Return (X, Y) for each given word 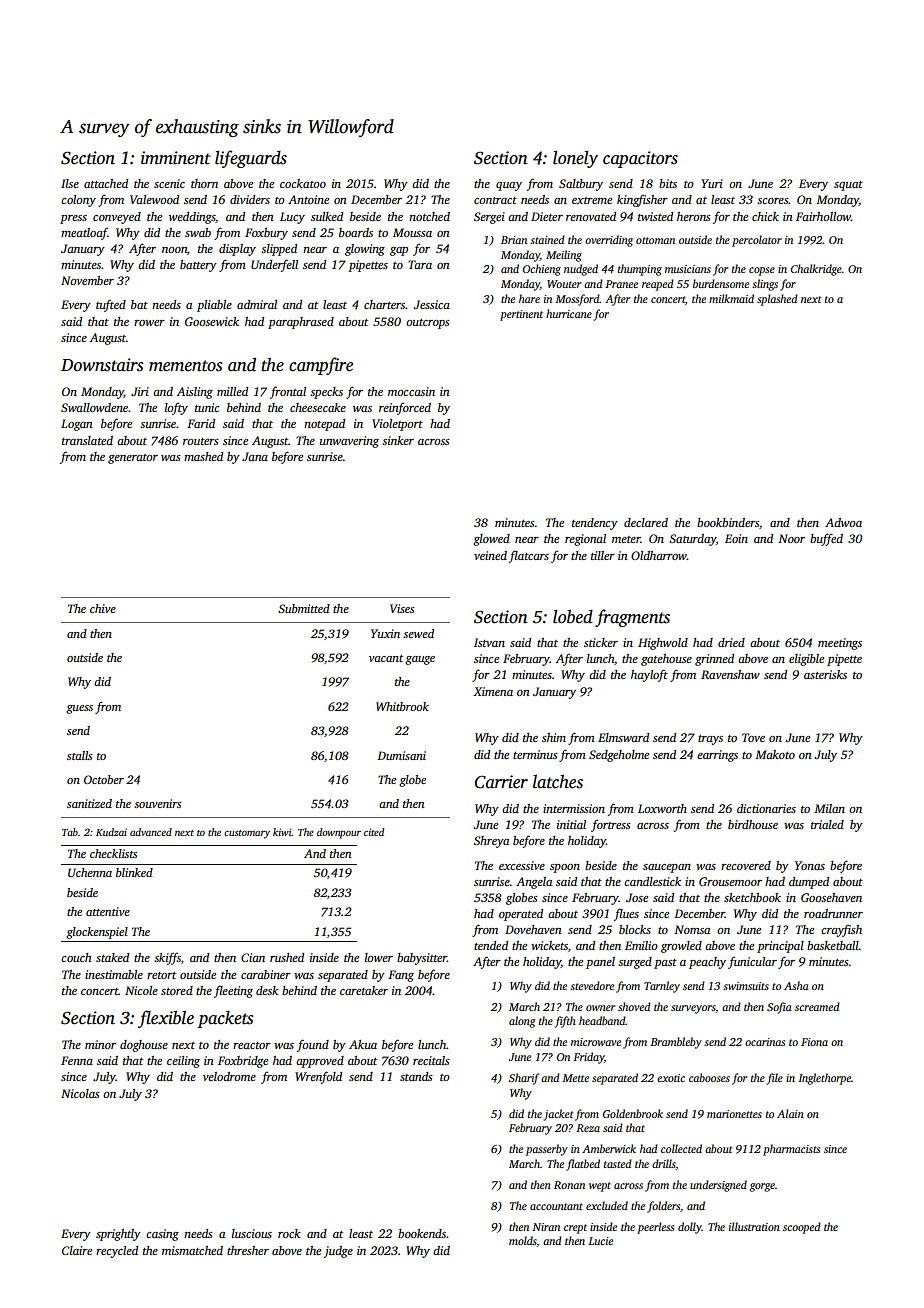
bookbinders (728, 522)
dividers (250, 199)
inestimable (114, 974)
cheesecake (318, 407)
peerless (655, 1228)
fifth (565, 1022)
